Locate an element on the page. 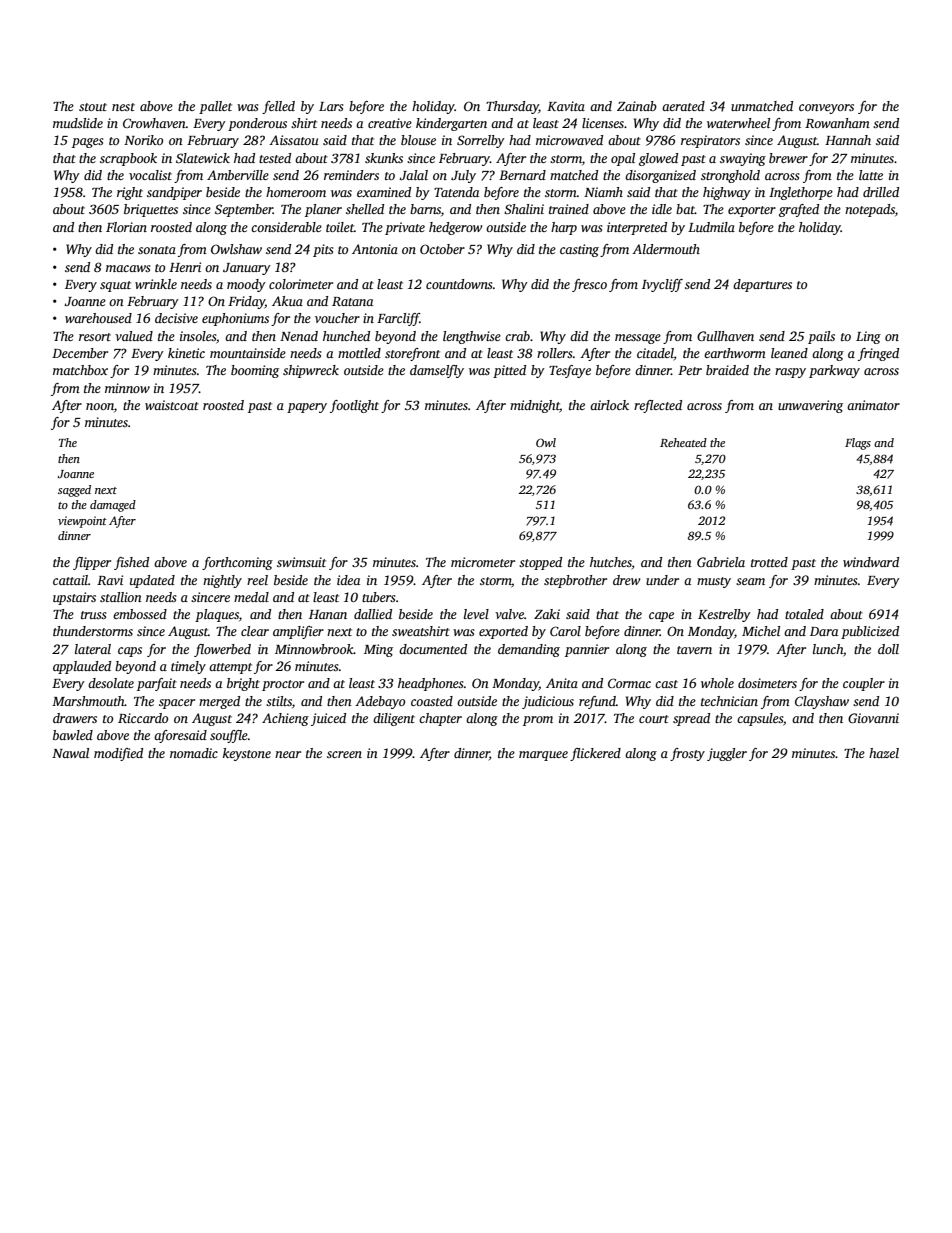 Image resolution: width=952 pixels, height=1233 pixels. Lars is located at coordinates (331, 106).
